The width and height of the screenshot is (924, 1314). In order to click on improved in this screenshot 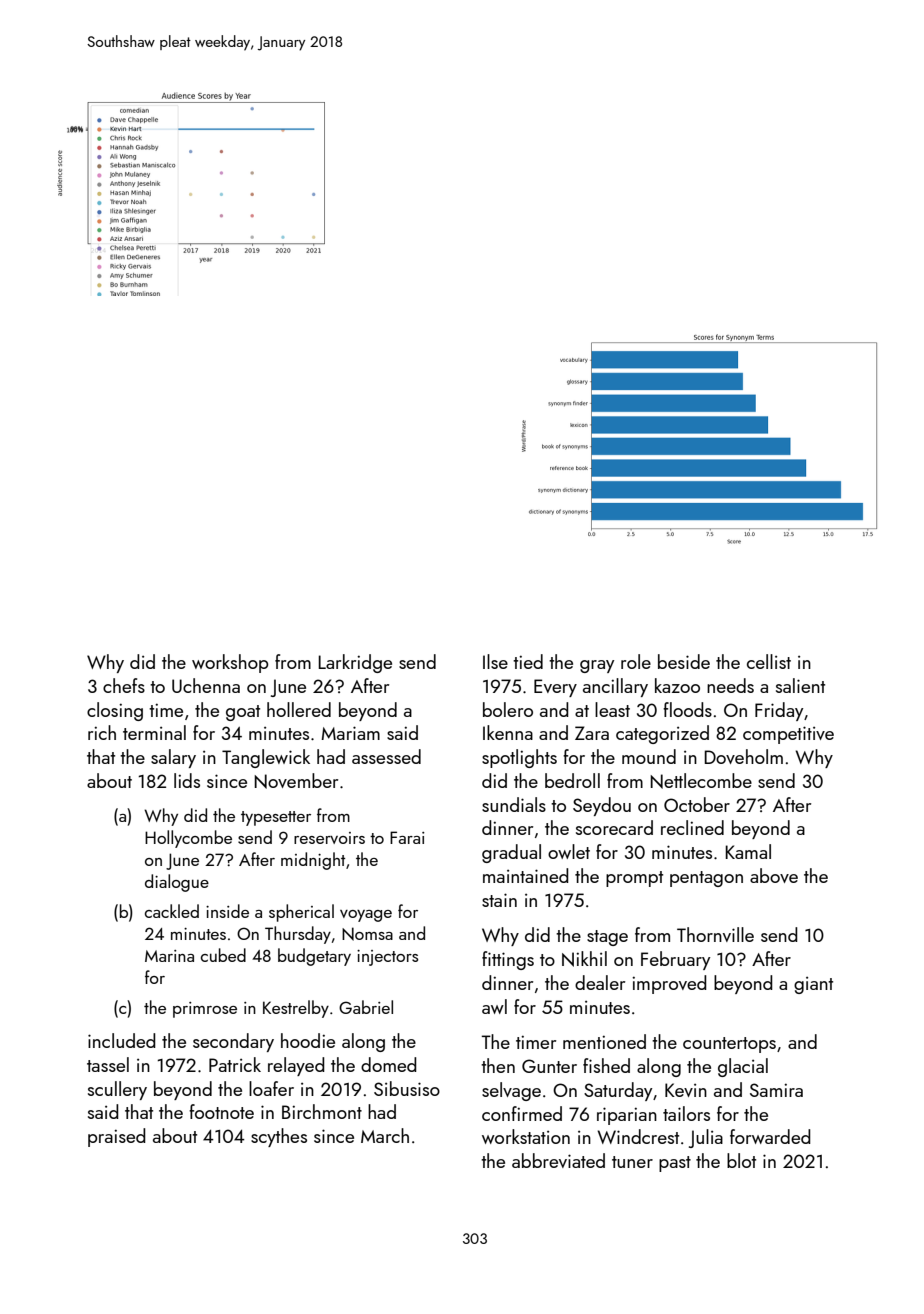, I will do `click(669, 984)`.
